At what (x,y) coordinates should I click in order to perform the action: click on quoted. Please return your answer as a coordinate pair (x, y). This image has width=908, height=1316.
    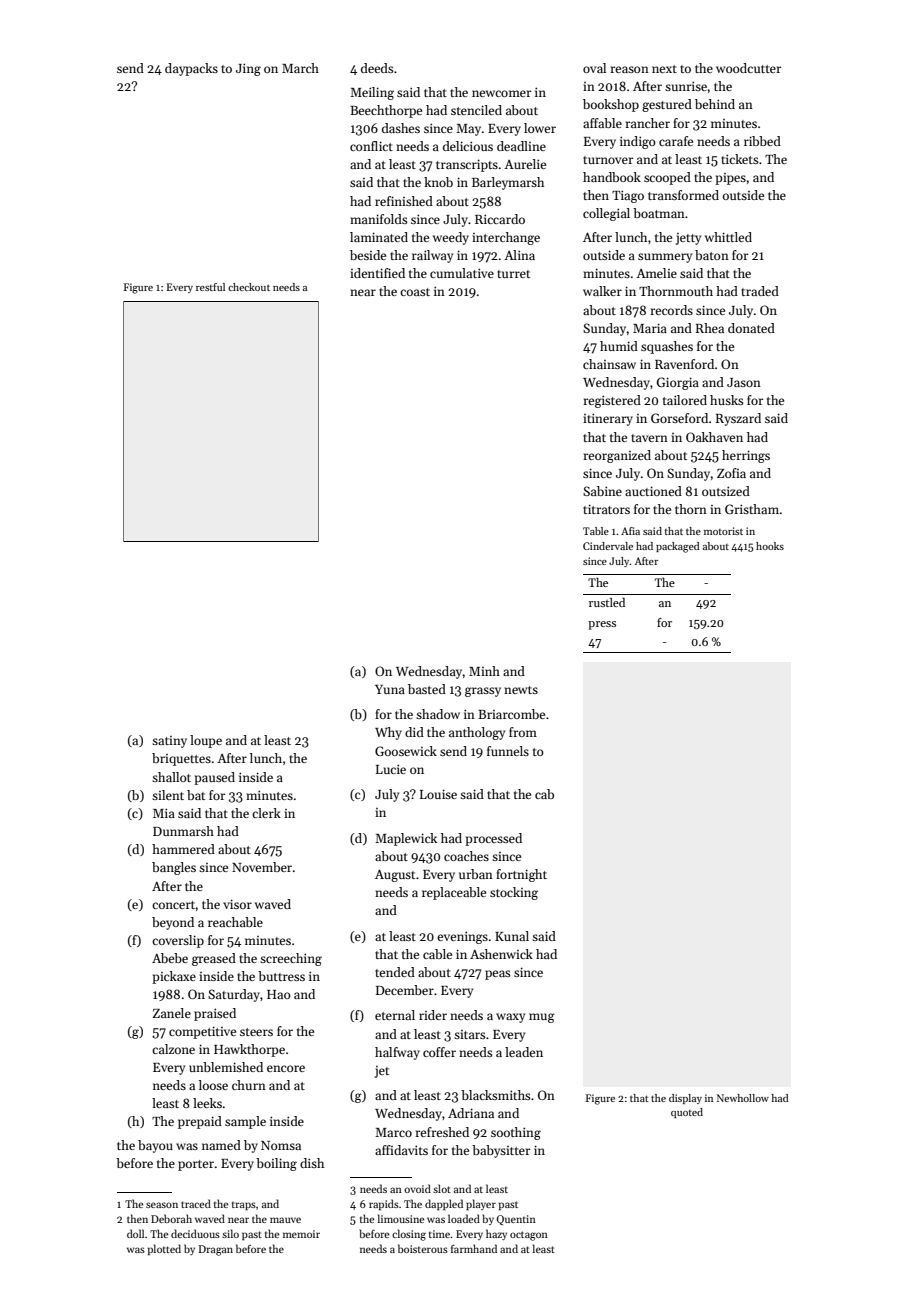
    Looking at the image, I should click on (687, 1113).
